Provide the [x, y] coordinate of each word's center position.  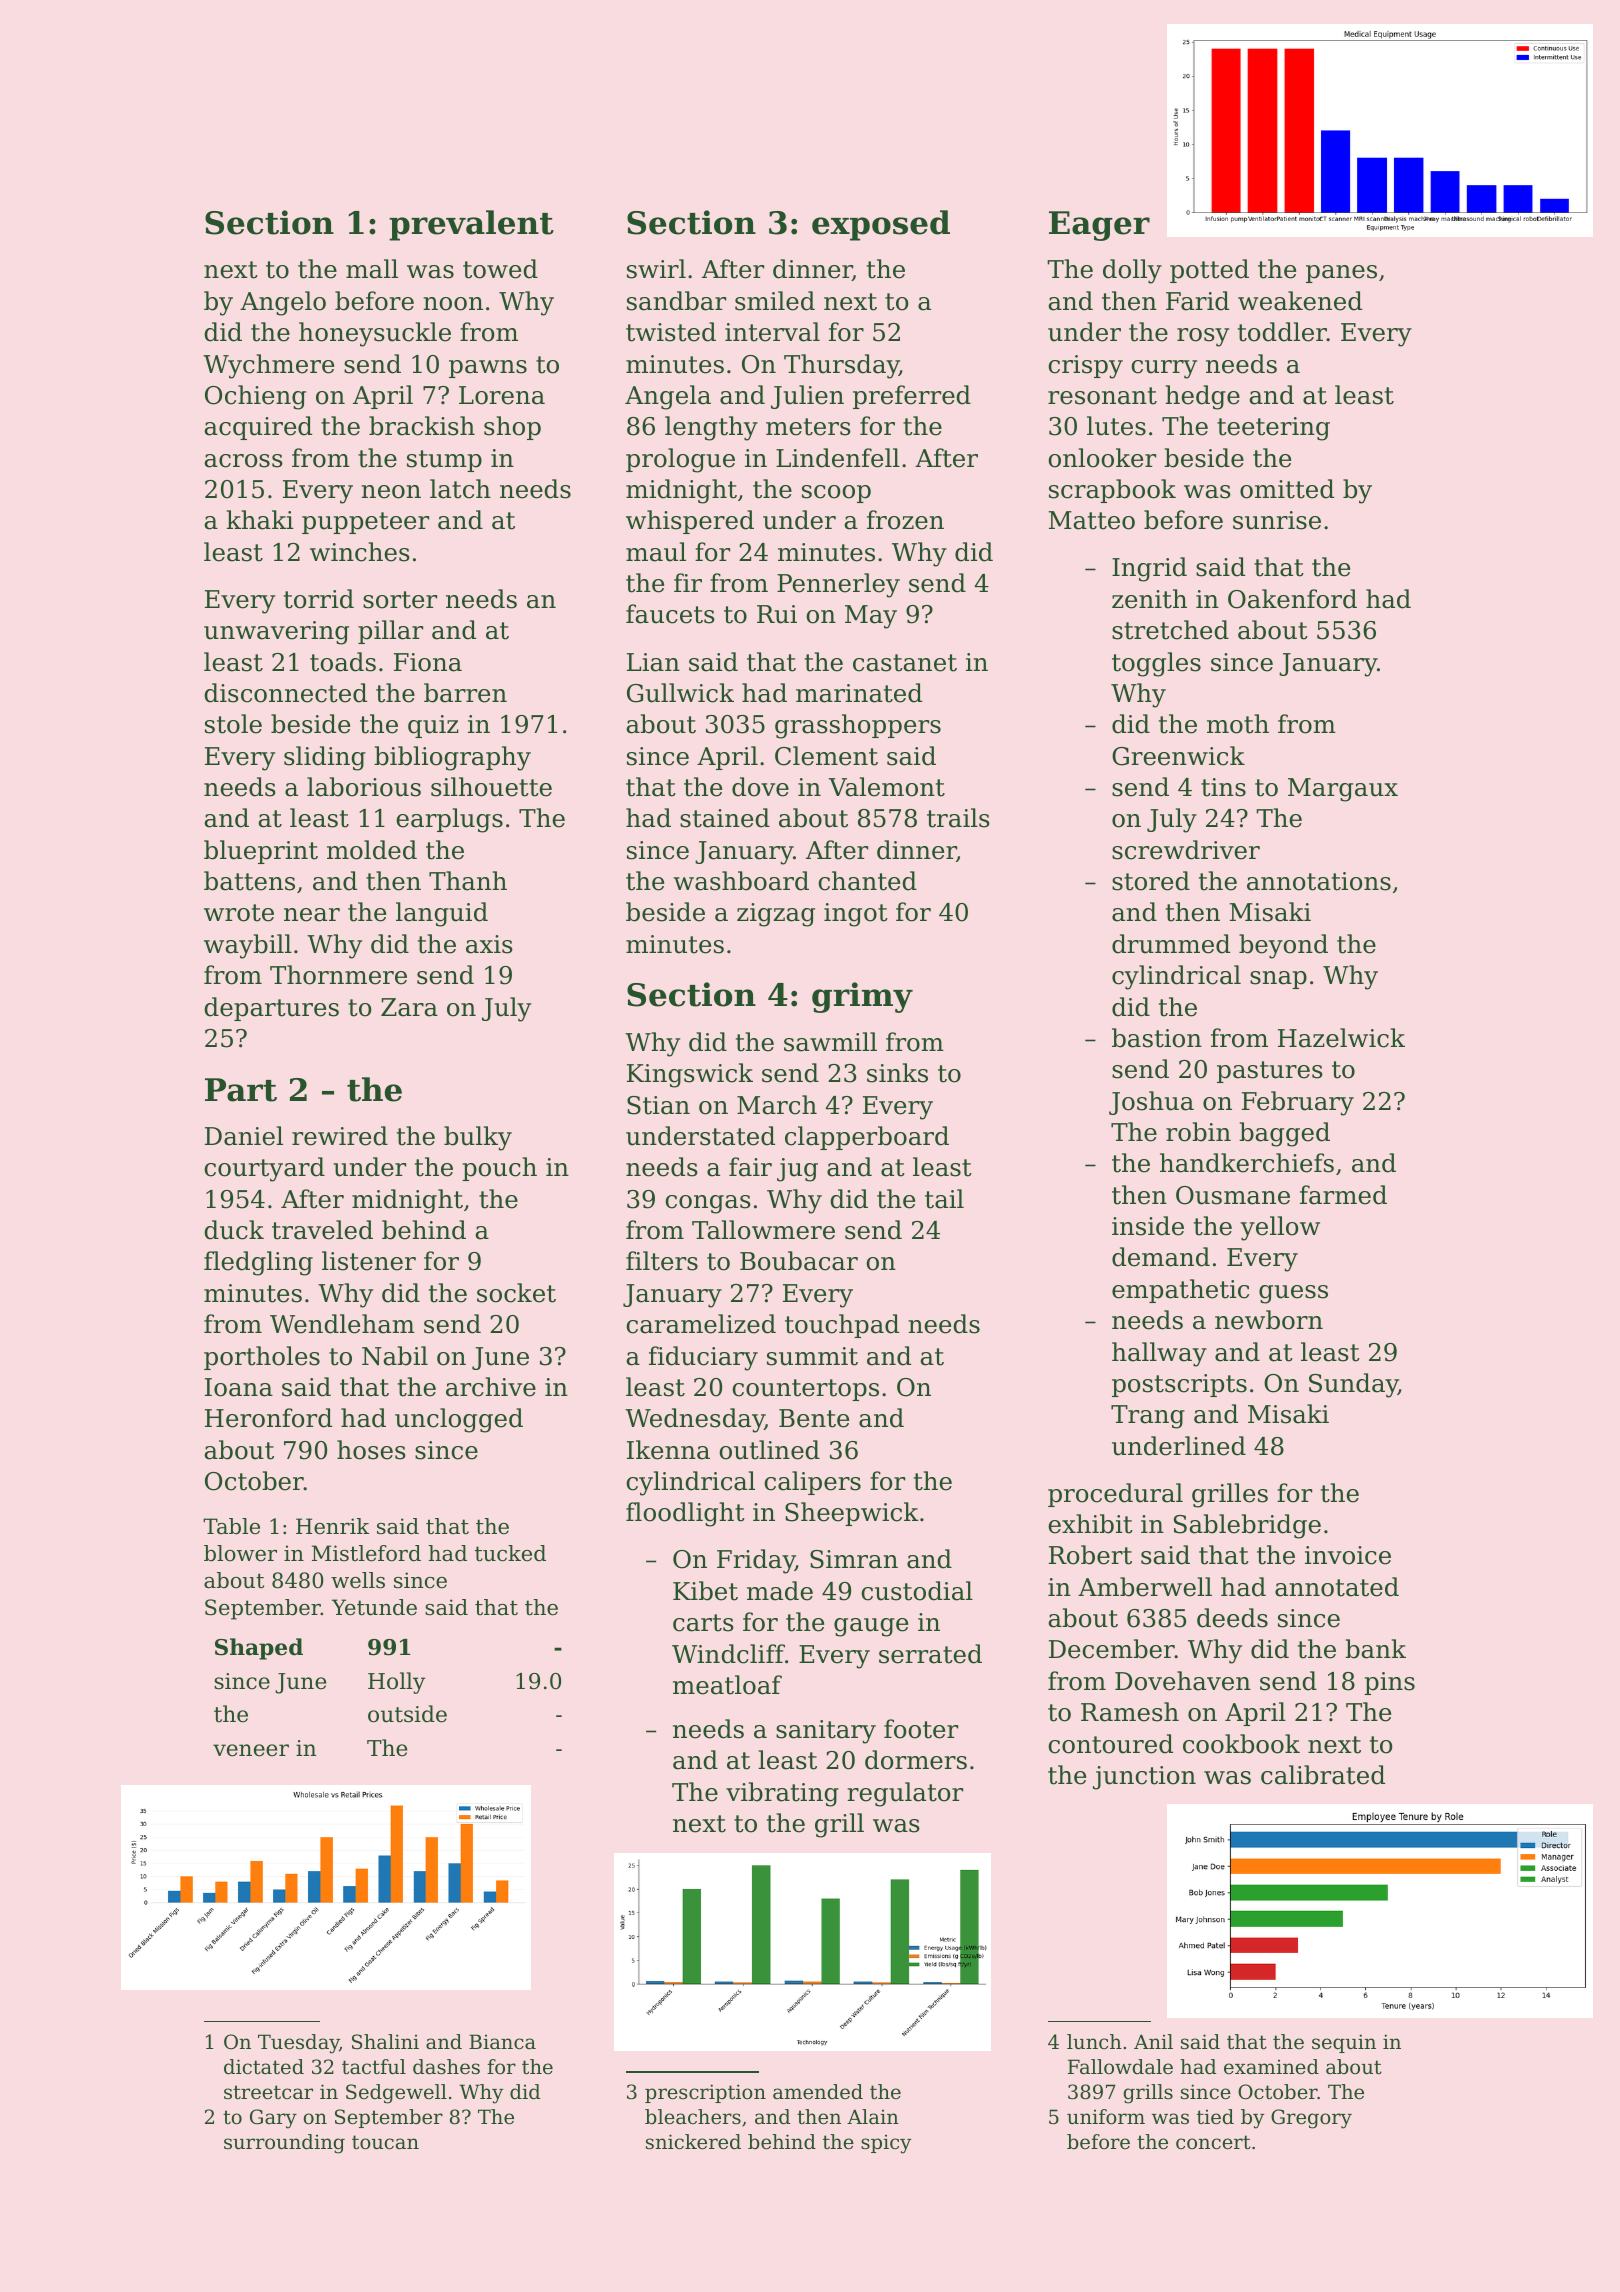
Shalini [385, 2042]
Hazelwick [1341, 1038]
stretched [1170, 630]
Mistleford [366, 1553]
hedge [1203, 397]
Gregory [1311, 2119]
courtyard [264, 1169]
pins [1389, 1683]
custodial [917, 1591]
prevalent [471, 225]
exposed [881, 225]
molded [372, 850]
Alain [873, 2116]
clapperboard [867, 1138]
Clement [826, 756]
